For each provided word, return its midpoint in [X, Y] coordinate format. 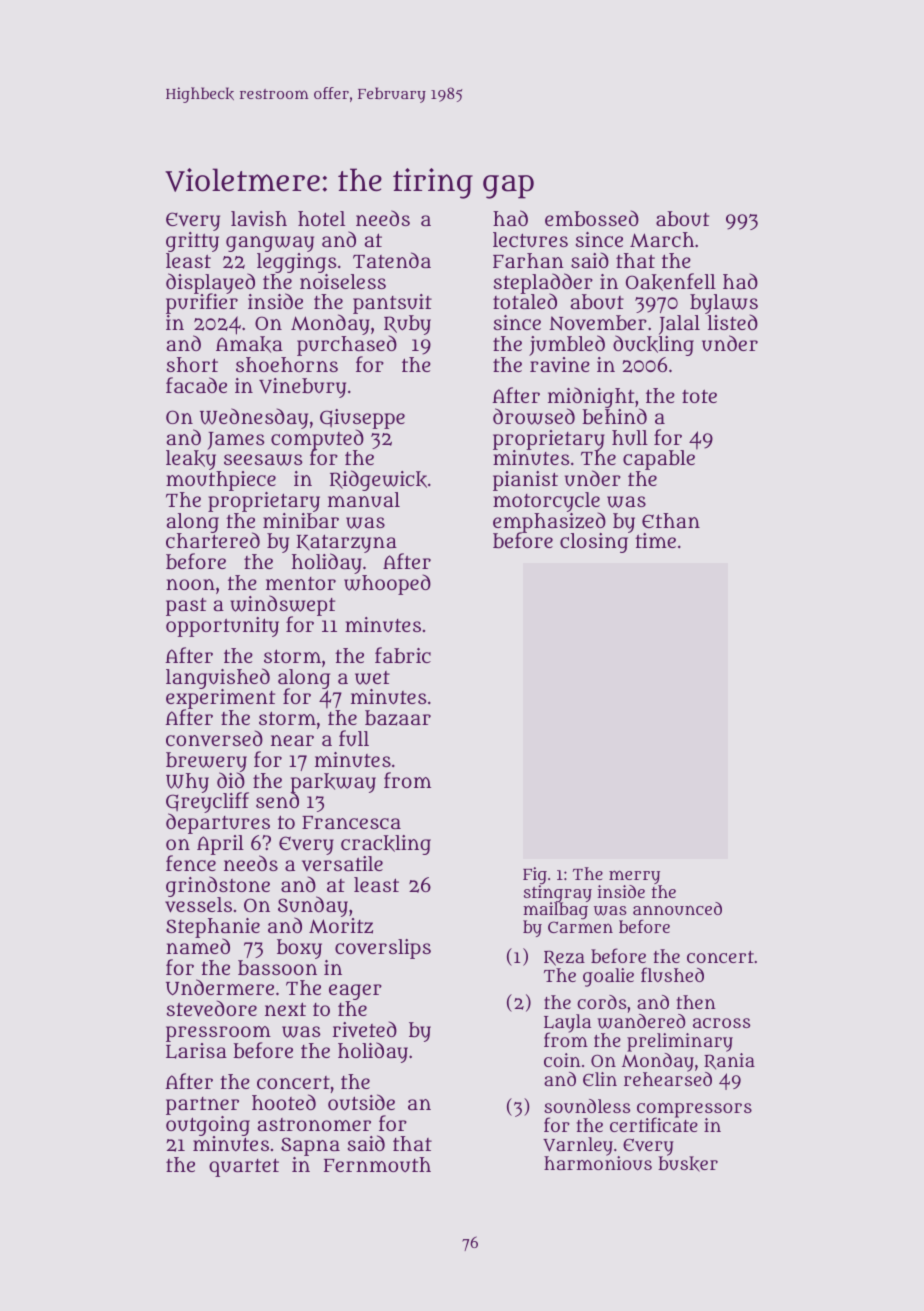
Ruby [407, 325]
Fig [535, 876]
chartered [213, 540]
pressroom [218, 1034]
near [292, 740]
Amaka [249, 344]
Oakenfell [671, 282]
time [655, 540]
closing [594, 543]
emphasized [549, 523]
